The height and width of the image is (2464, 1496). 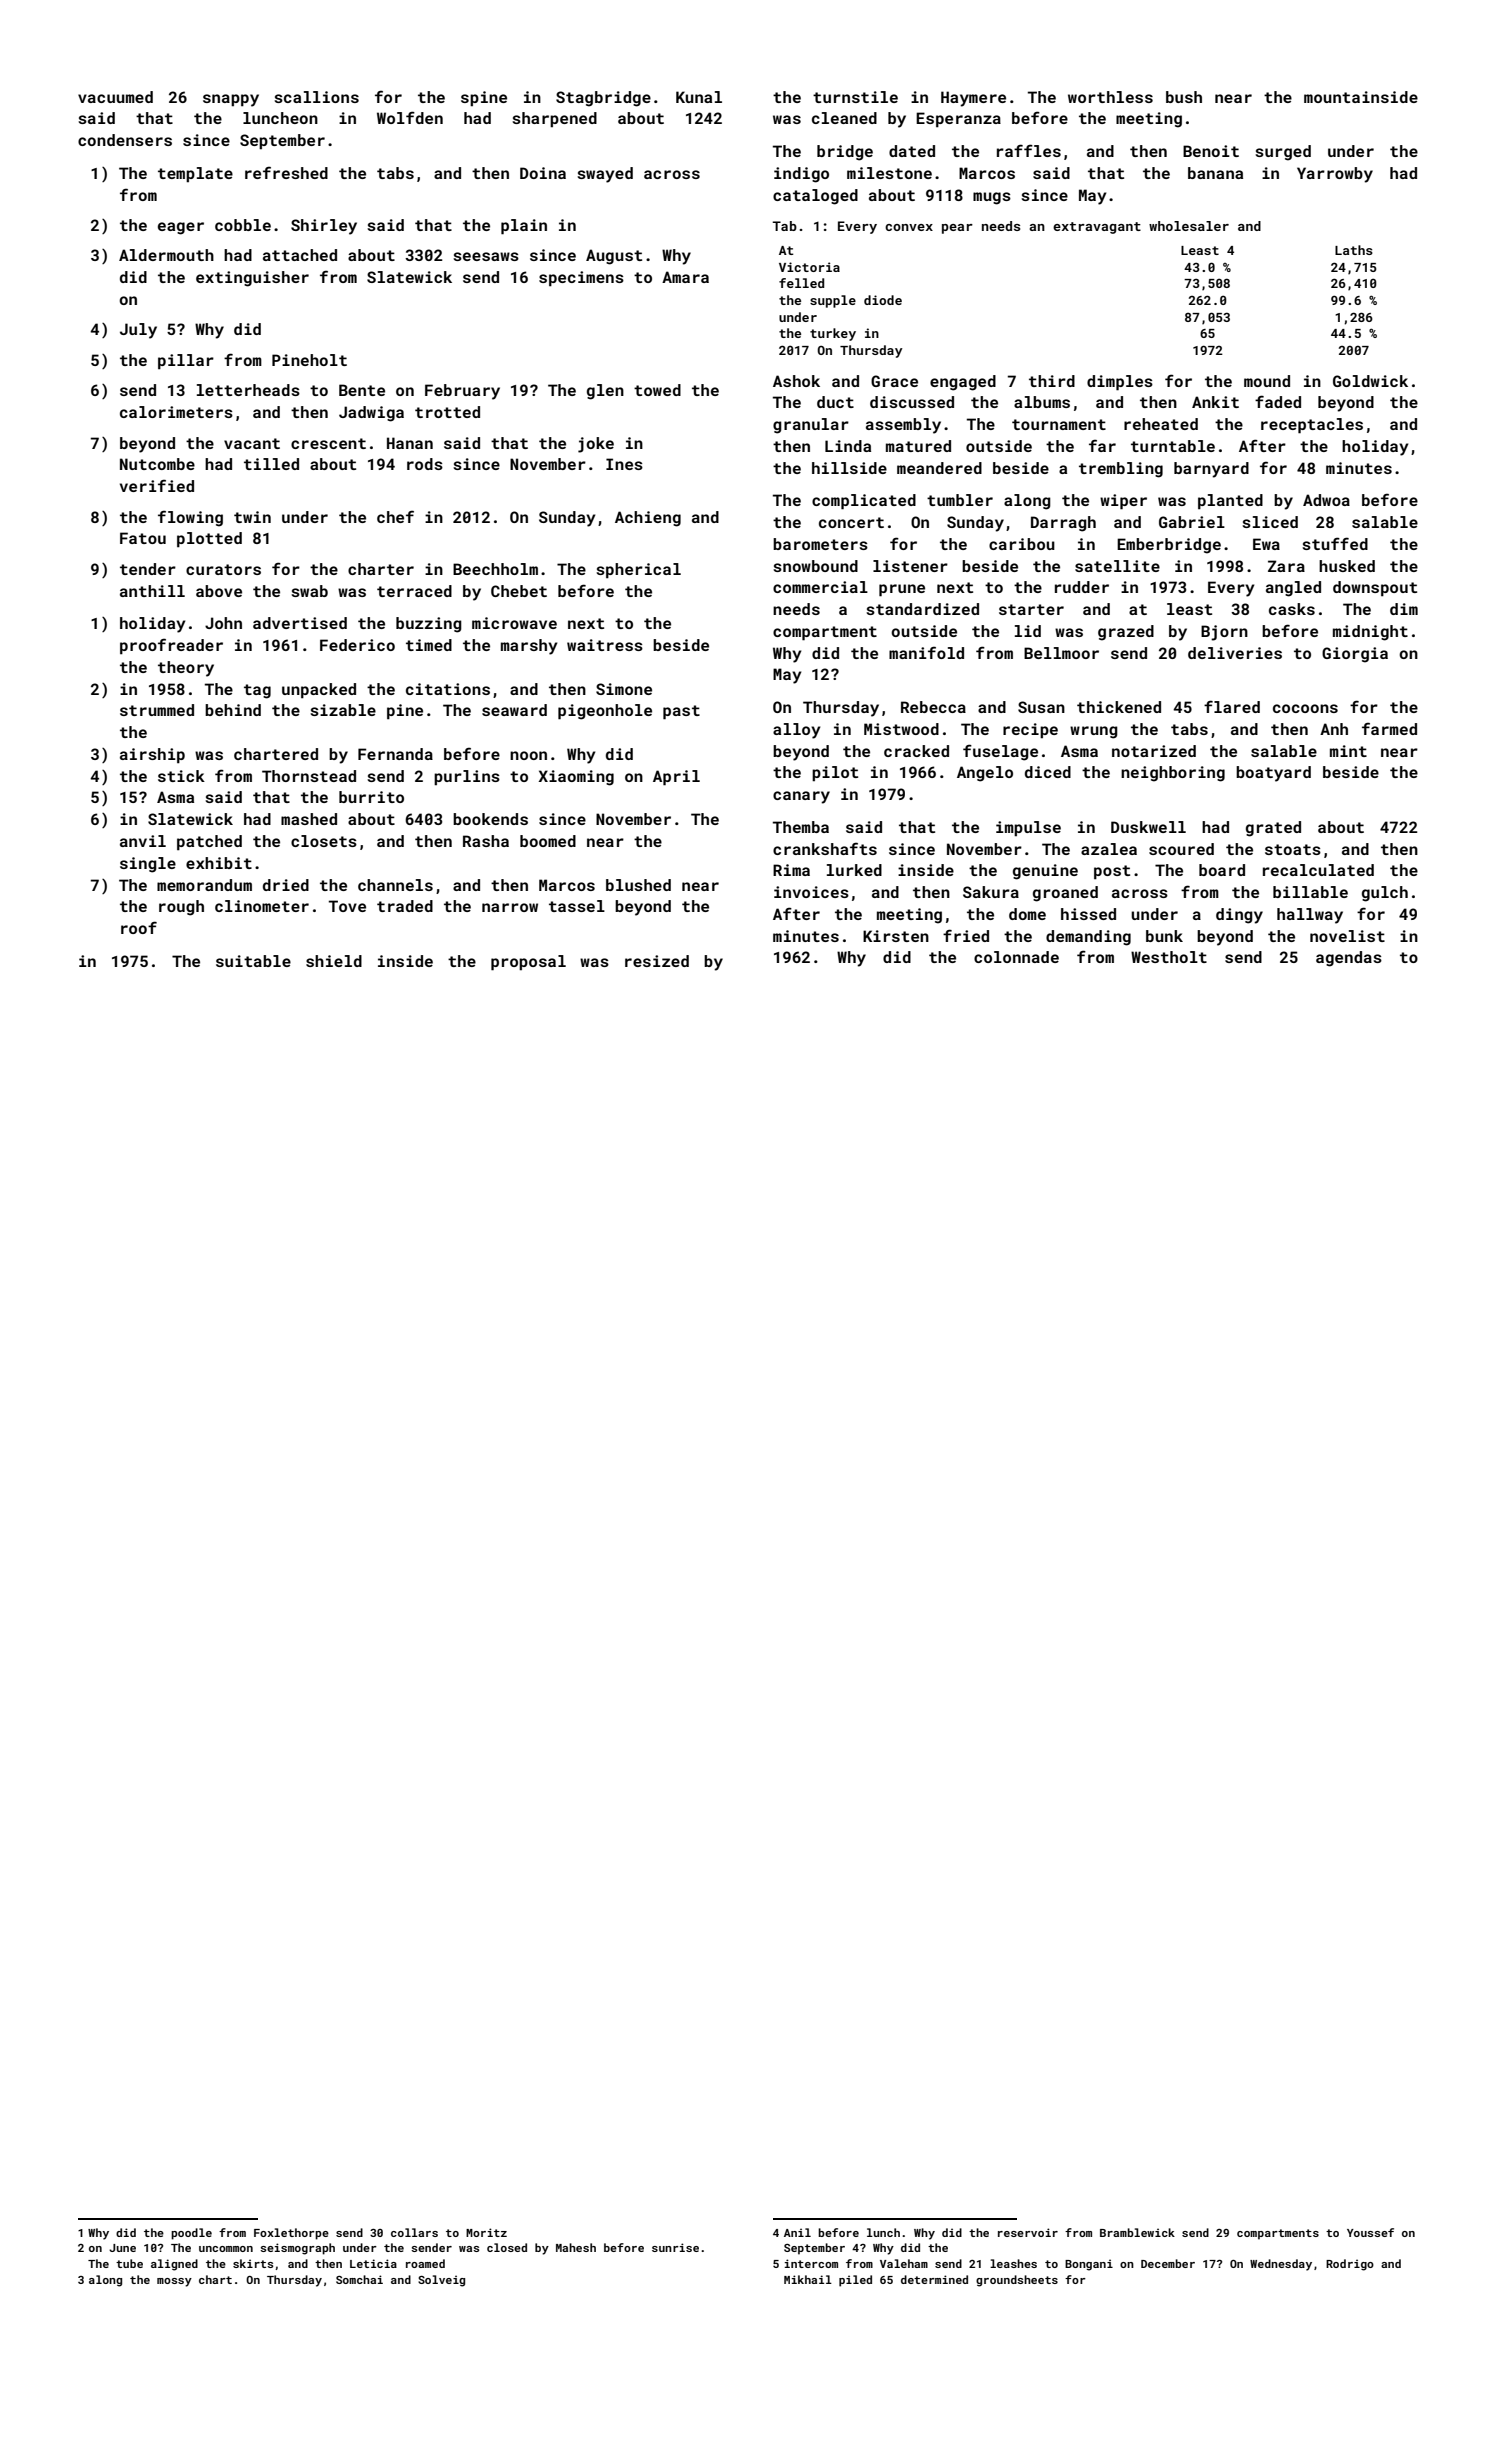 What do you see at coordinates (657, 961) in the image?
I see `resized` at bounding box center [657, 961].
